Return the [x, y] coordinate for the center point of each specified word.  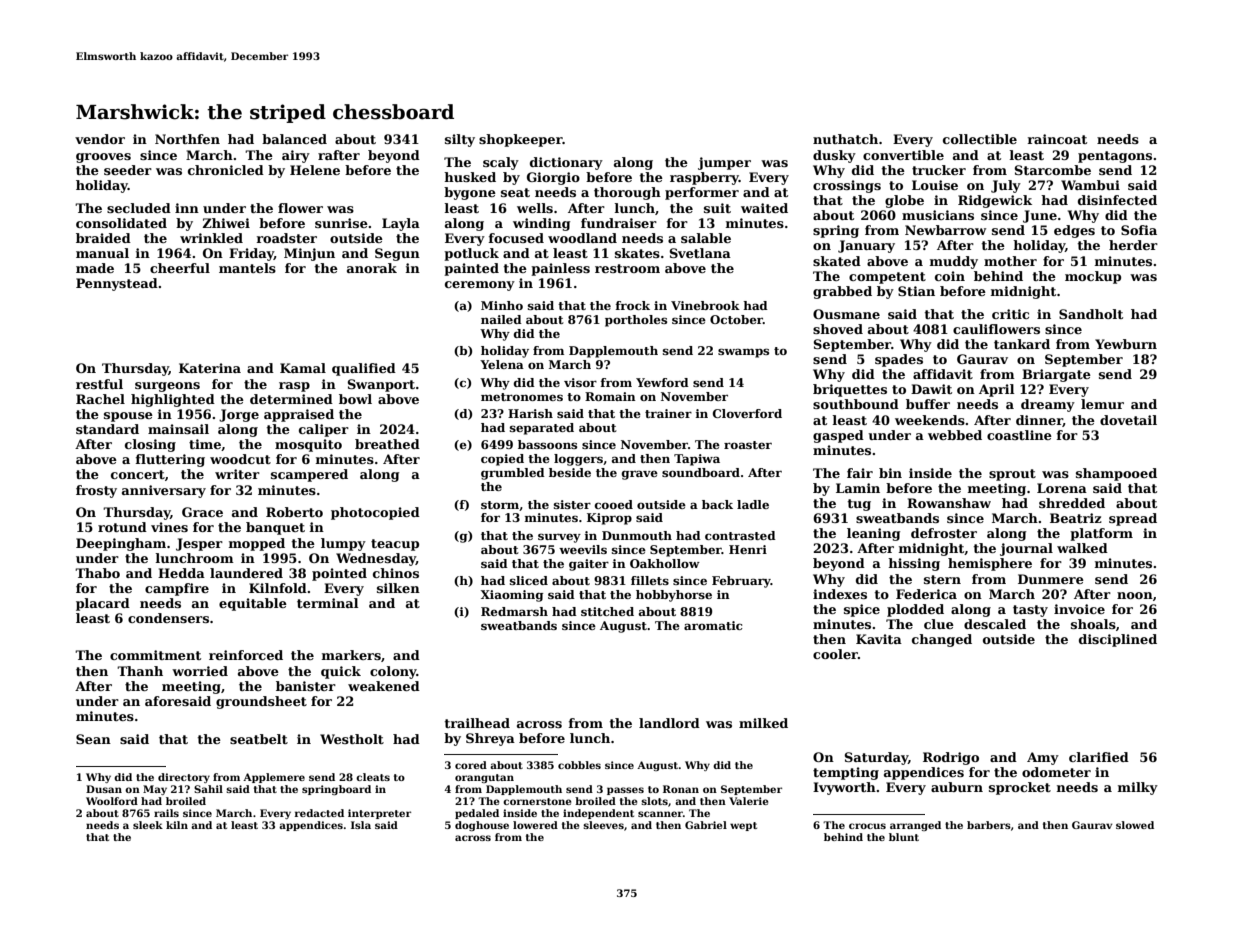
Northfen [187, 139]
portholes [636, 321]
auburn [957, 787]
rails [166, 813]
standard [107, 429]
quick [341, 672]
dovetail [1128, 420]
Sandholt [1091, 314]
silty [460, 140]
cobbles [579, 765]
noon [1135, 595]
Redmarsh [514, 611]
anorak [372, 268]
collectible [980, 139]
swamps [743, 353]
